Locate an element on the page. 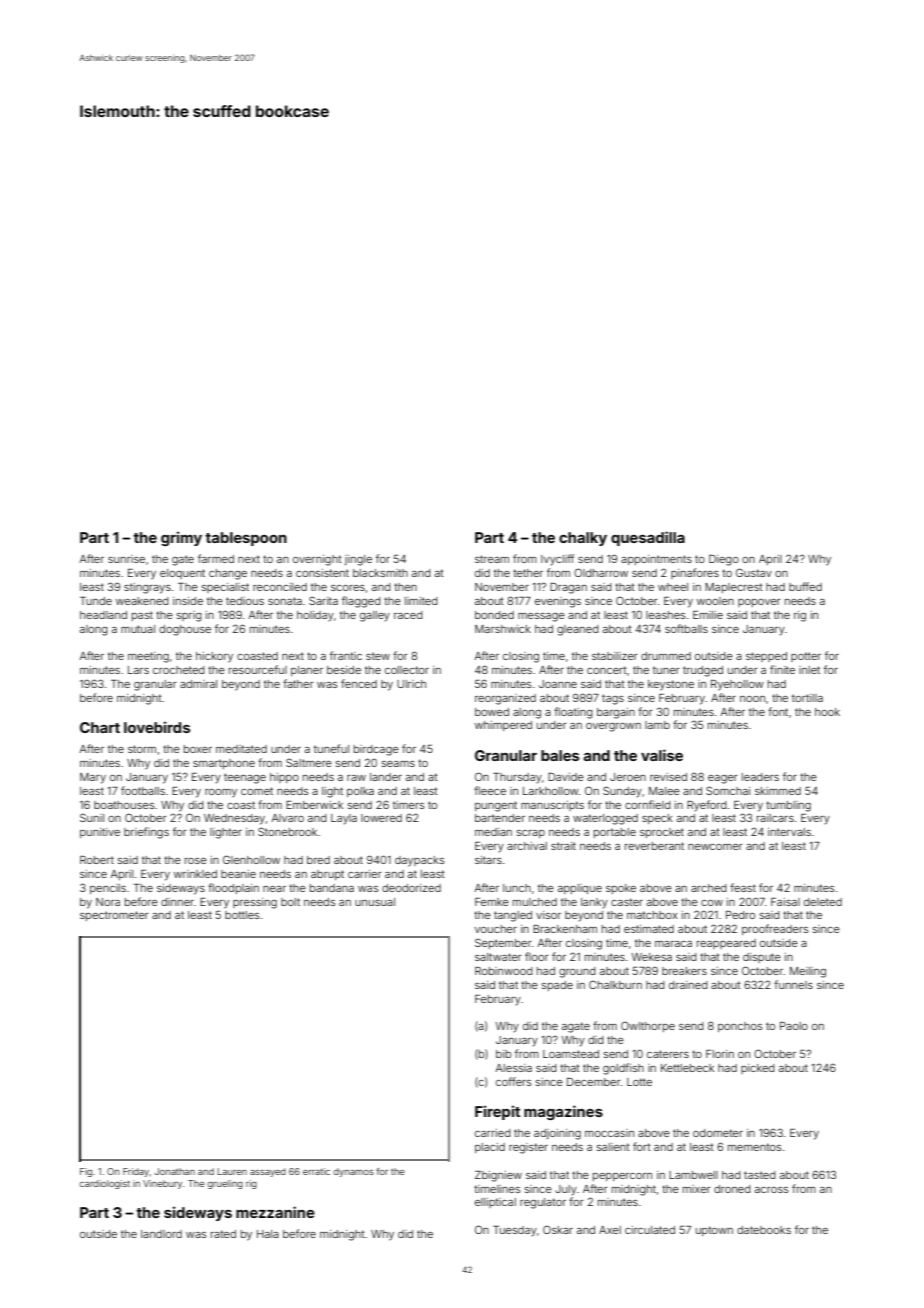  tablespoon is located at coordinates (246, 539).
